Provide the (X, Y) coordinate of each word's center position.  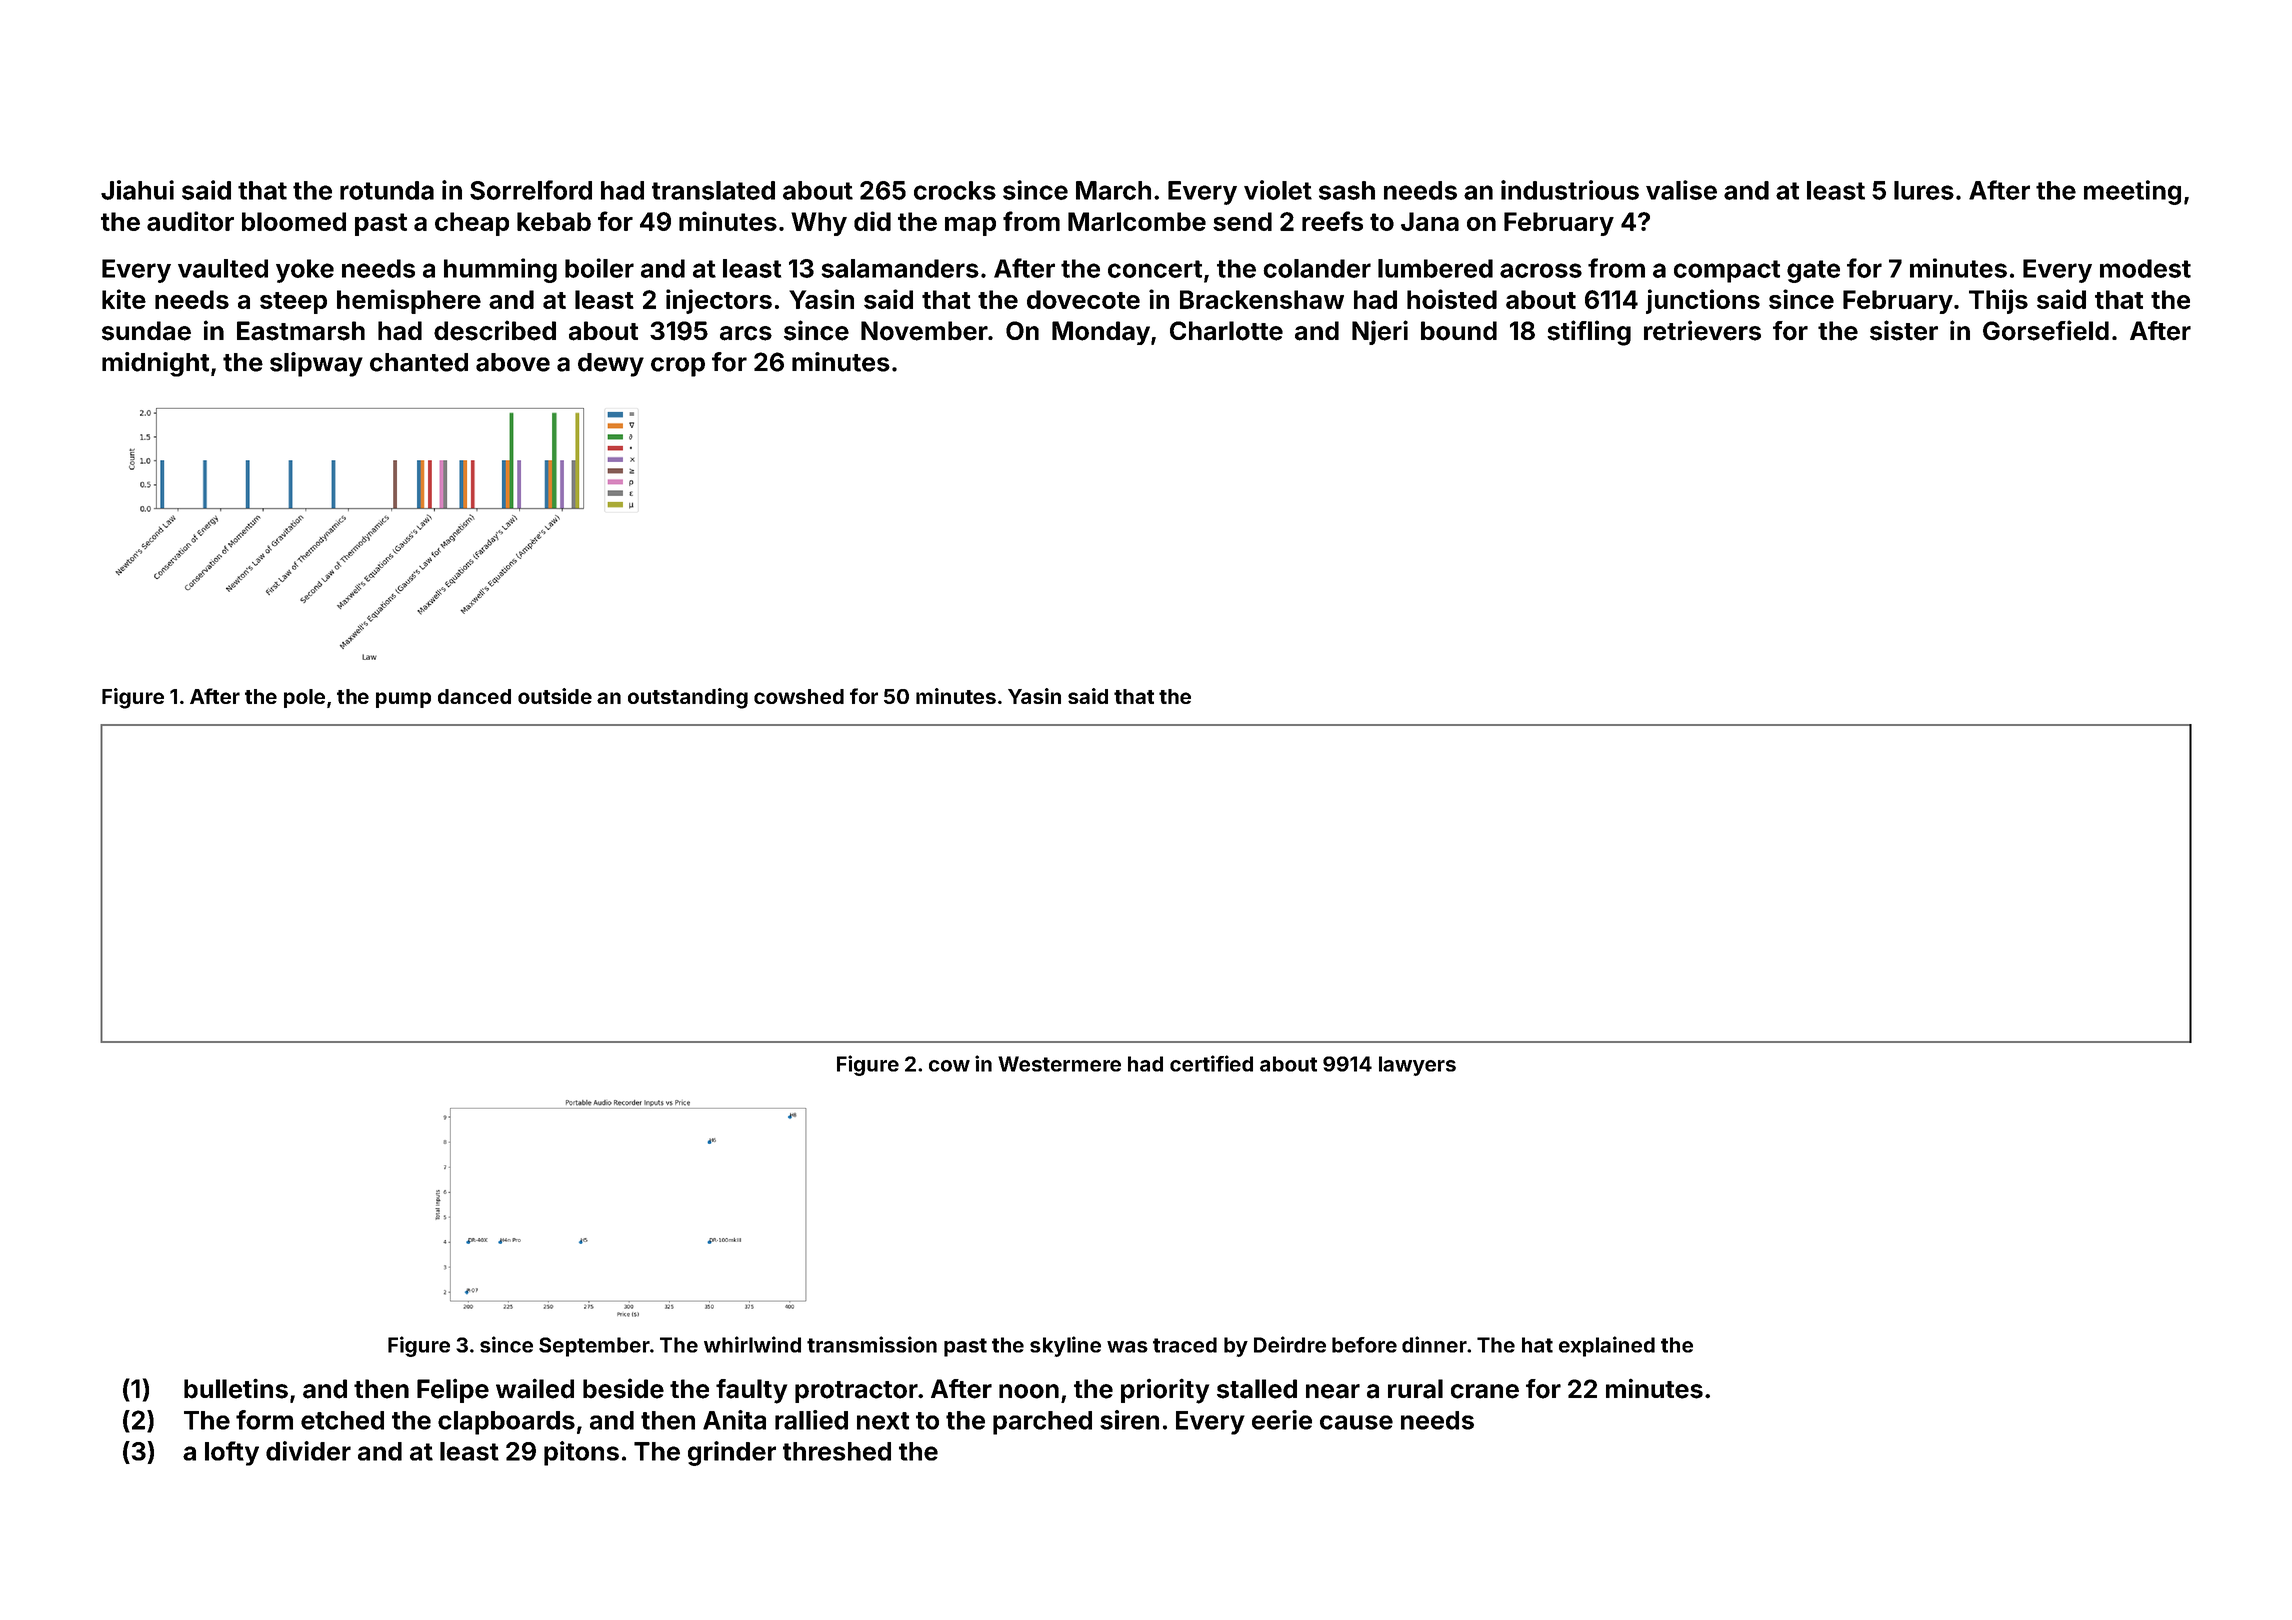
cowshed (799, 696)
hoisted (1452, 299)
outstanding (688, 698)
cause (1356, 1422)
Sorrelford (531, 190)
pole (304, 698)
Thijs (1998, 301)
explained (1607, 1346)
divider (308, 1451)
